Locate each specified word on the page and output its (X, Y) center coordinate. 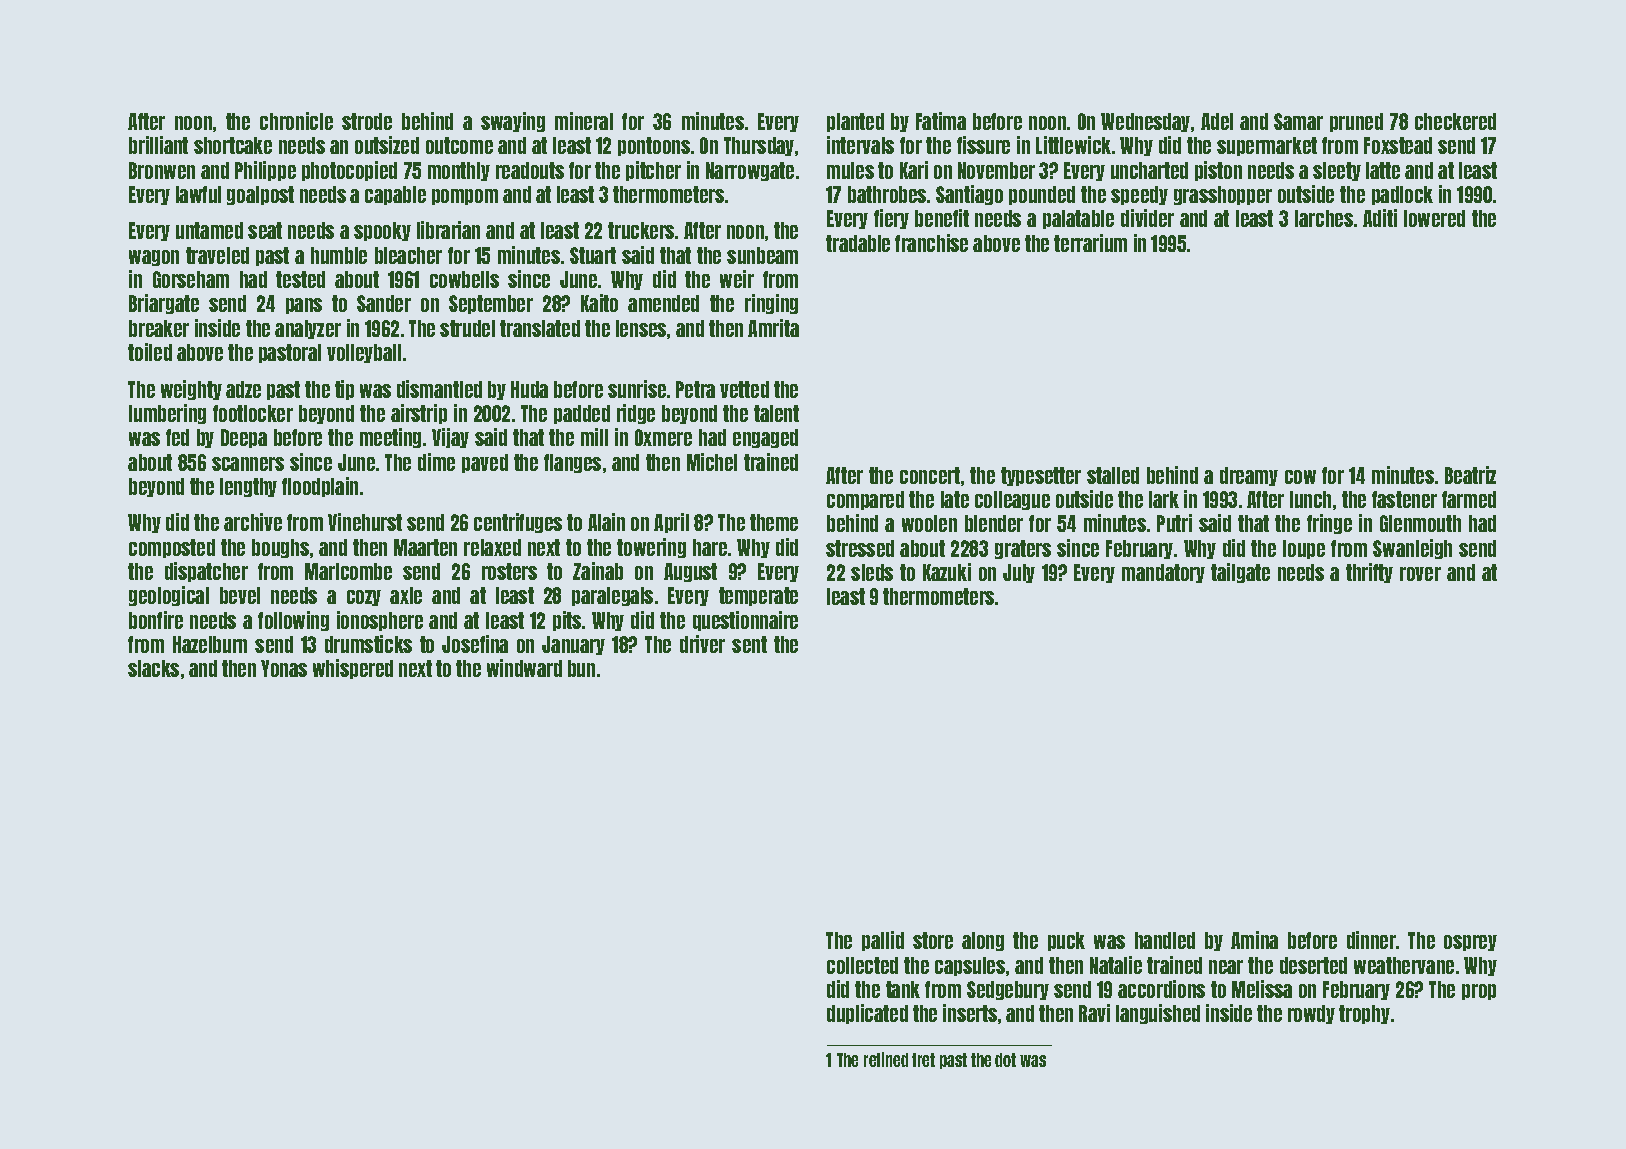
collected (862, 965)
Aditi (1380, 218)
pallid (883, 941)
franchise (931, 243)
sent (749, 644)
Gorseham (191, 279)
